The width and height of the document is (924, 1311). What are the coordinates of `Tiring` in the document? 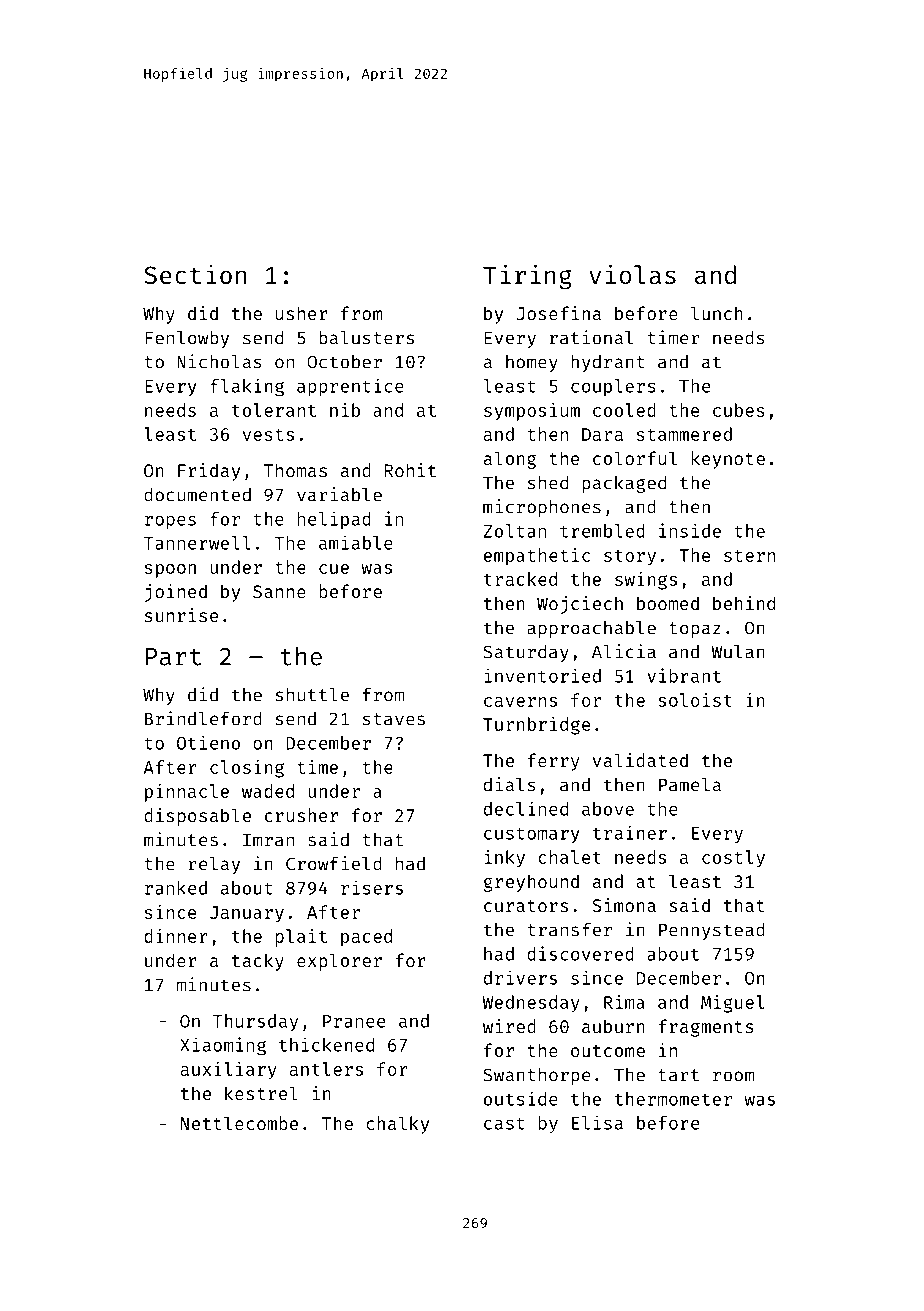 It's located at (527, 277).
